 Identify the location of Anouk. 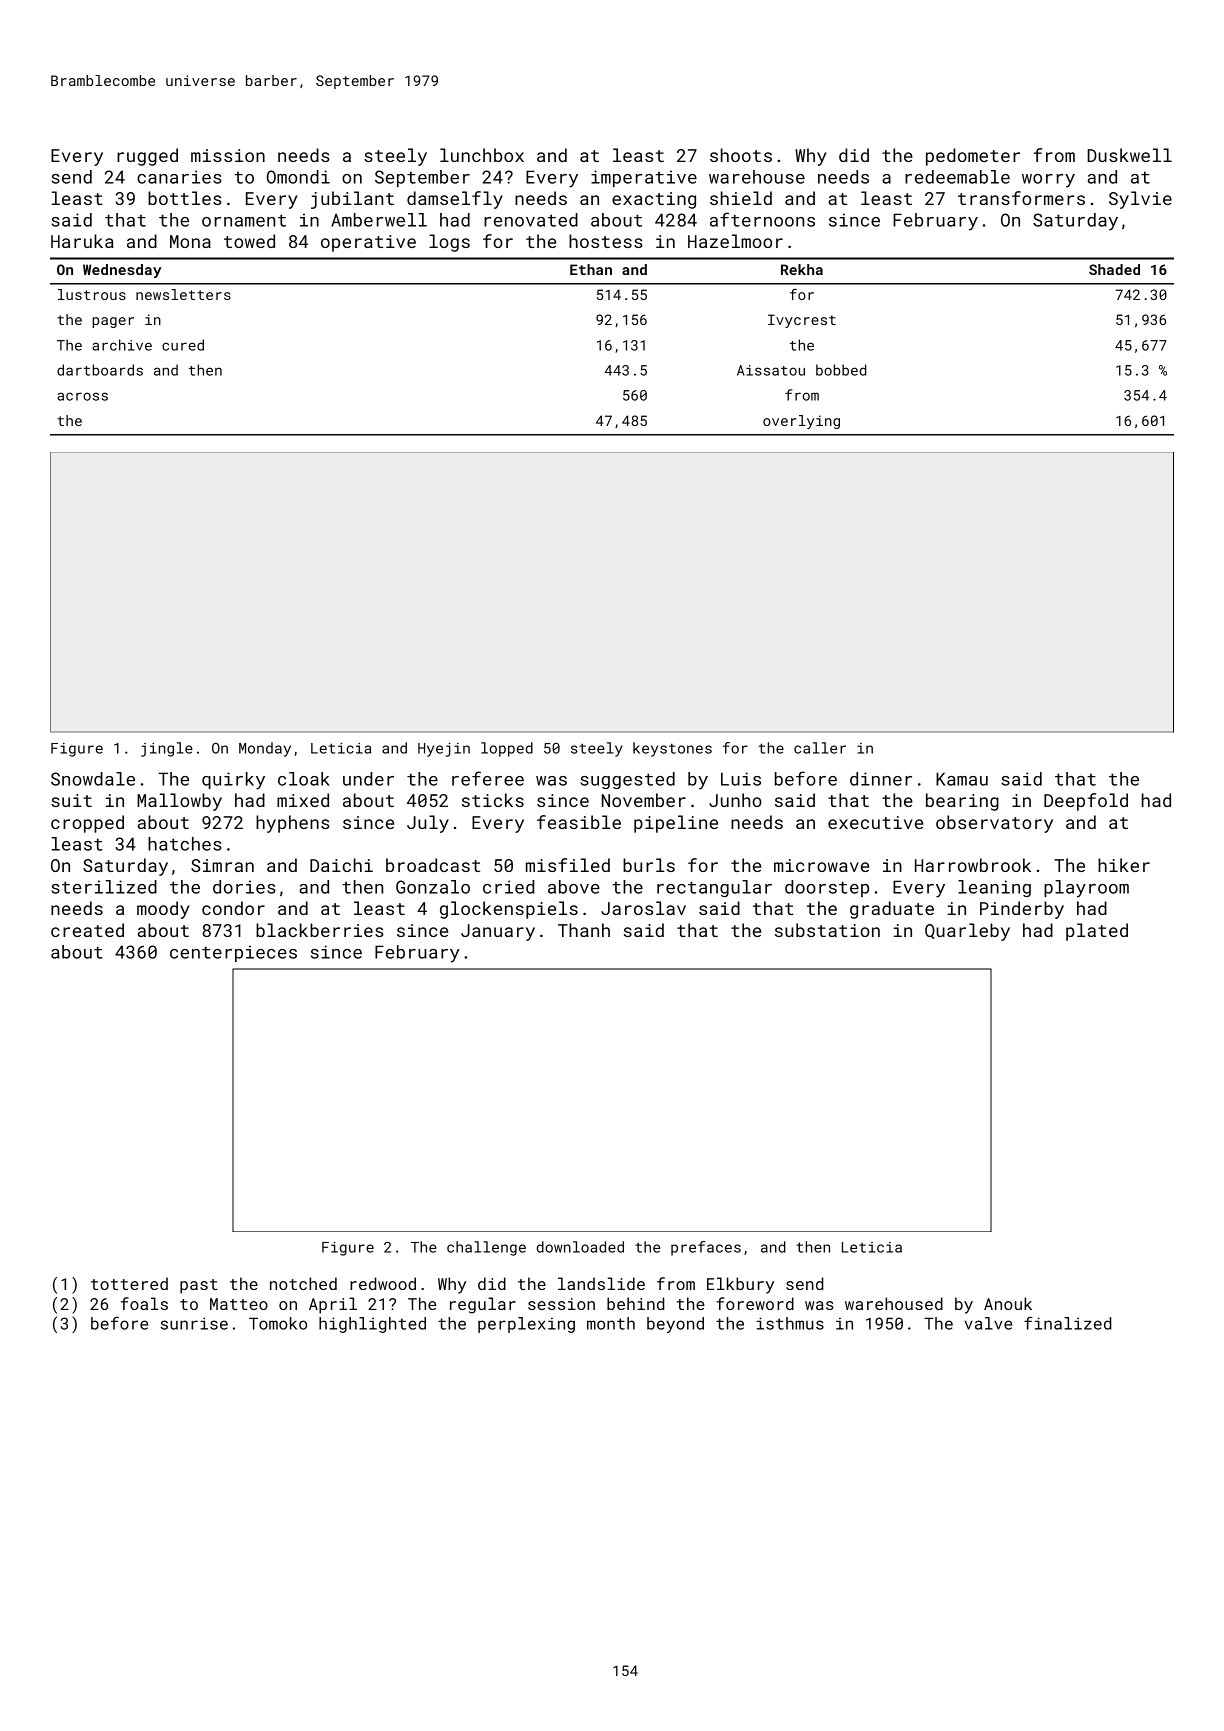
(1008, 1303).
